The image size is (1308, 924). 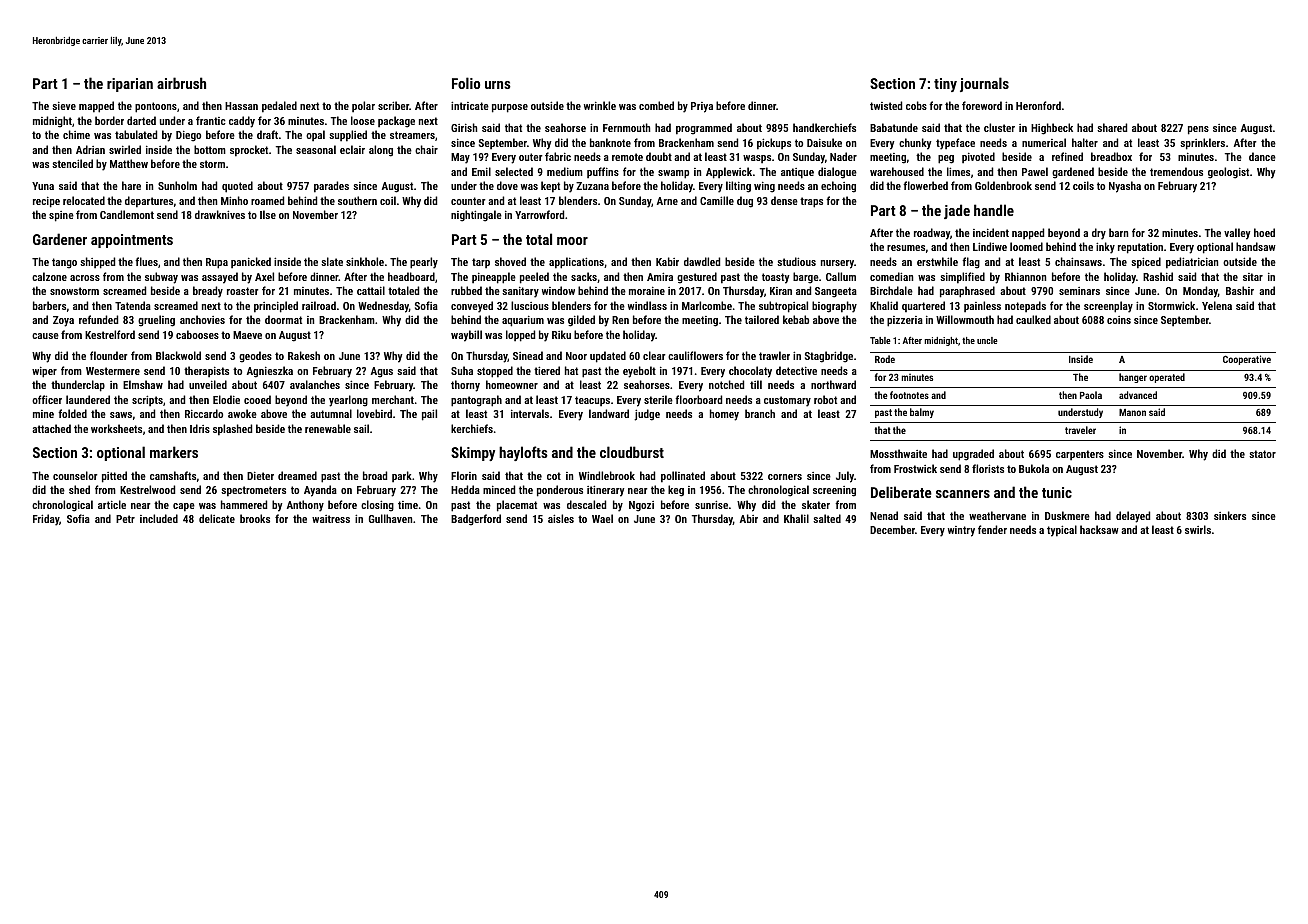 What do you see at coordinates (1099, 234) in the image?
I see `dry` at bounding box center [1099, 234].
